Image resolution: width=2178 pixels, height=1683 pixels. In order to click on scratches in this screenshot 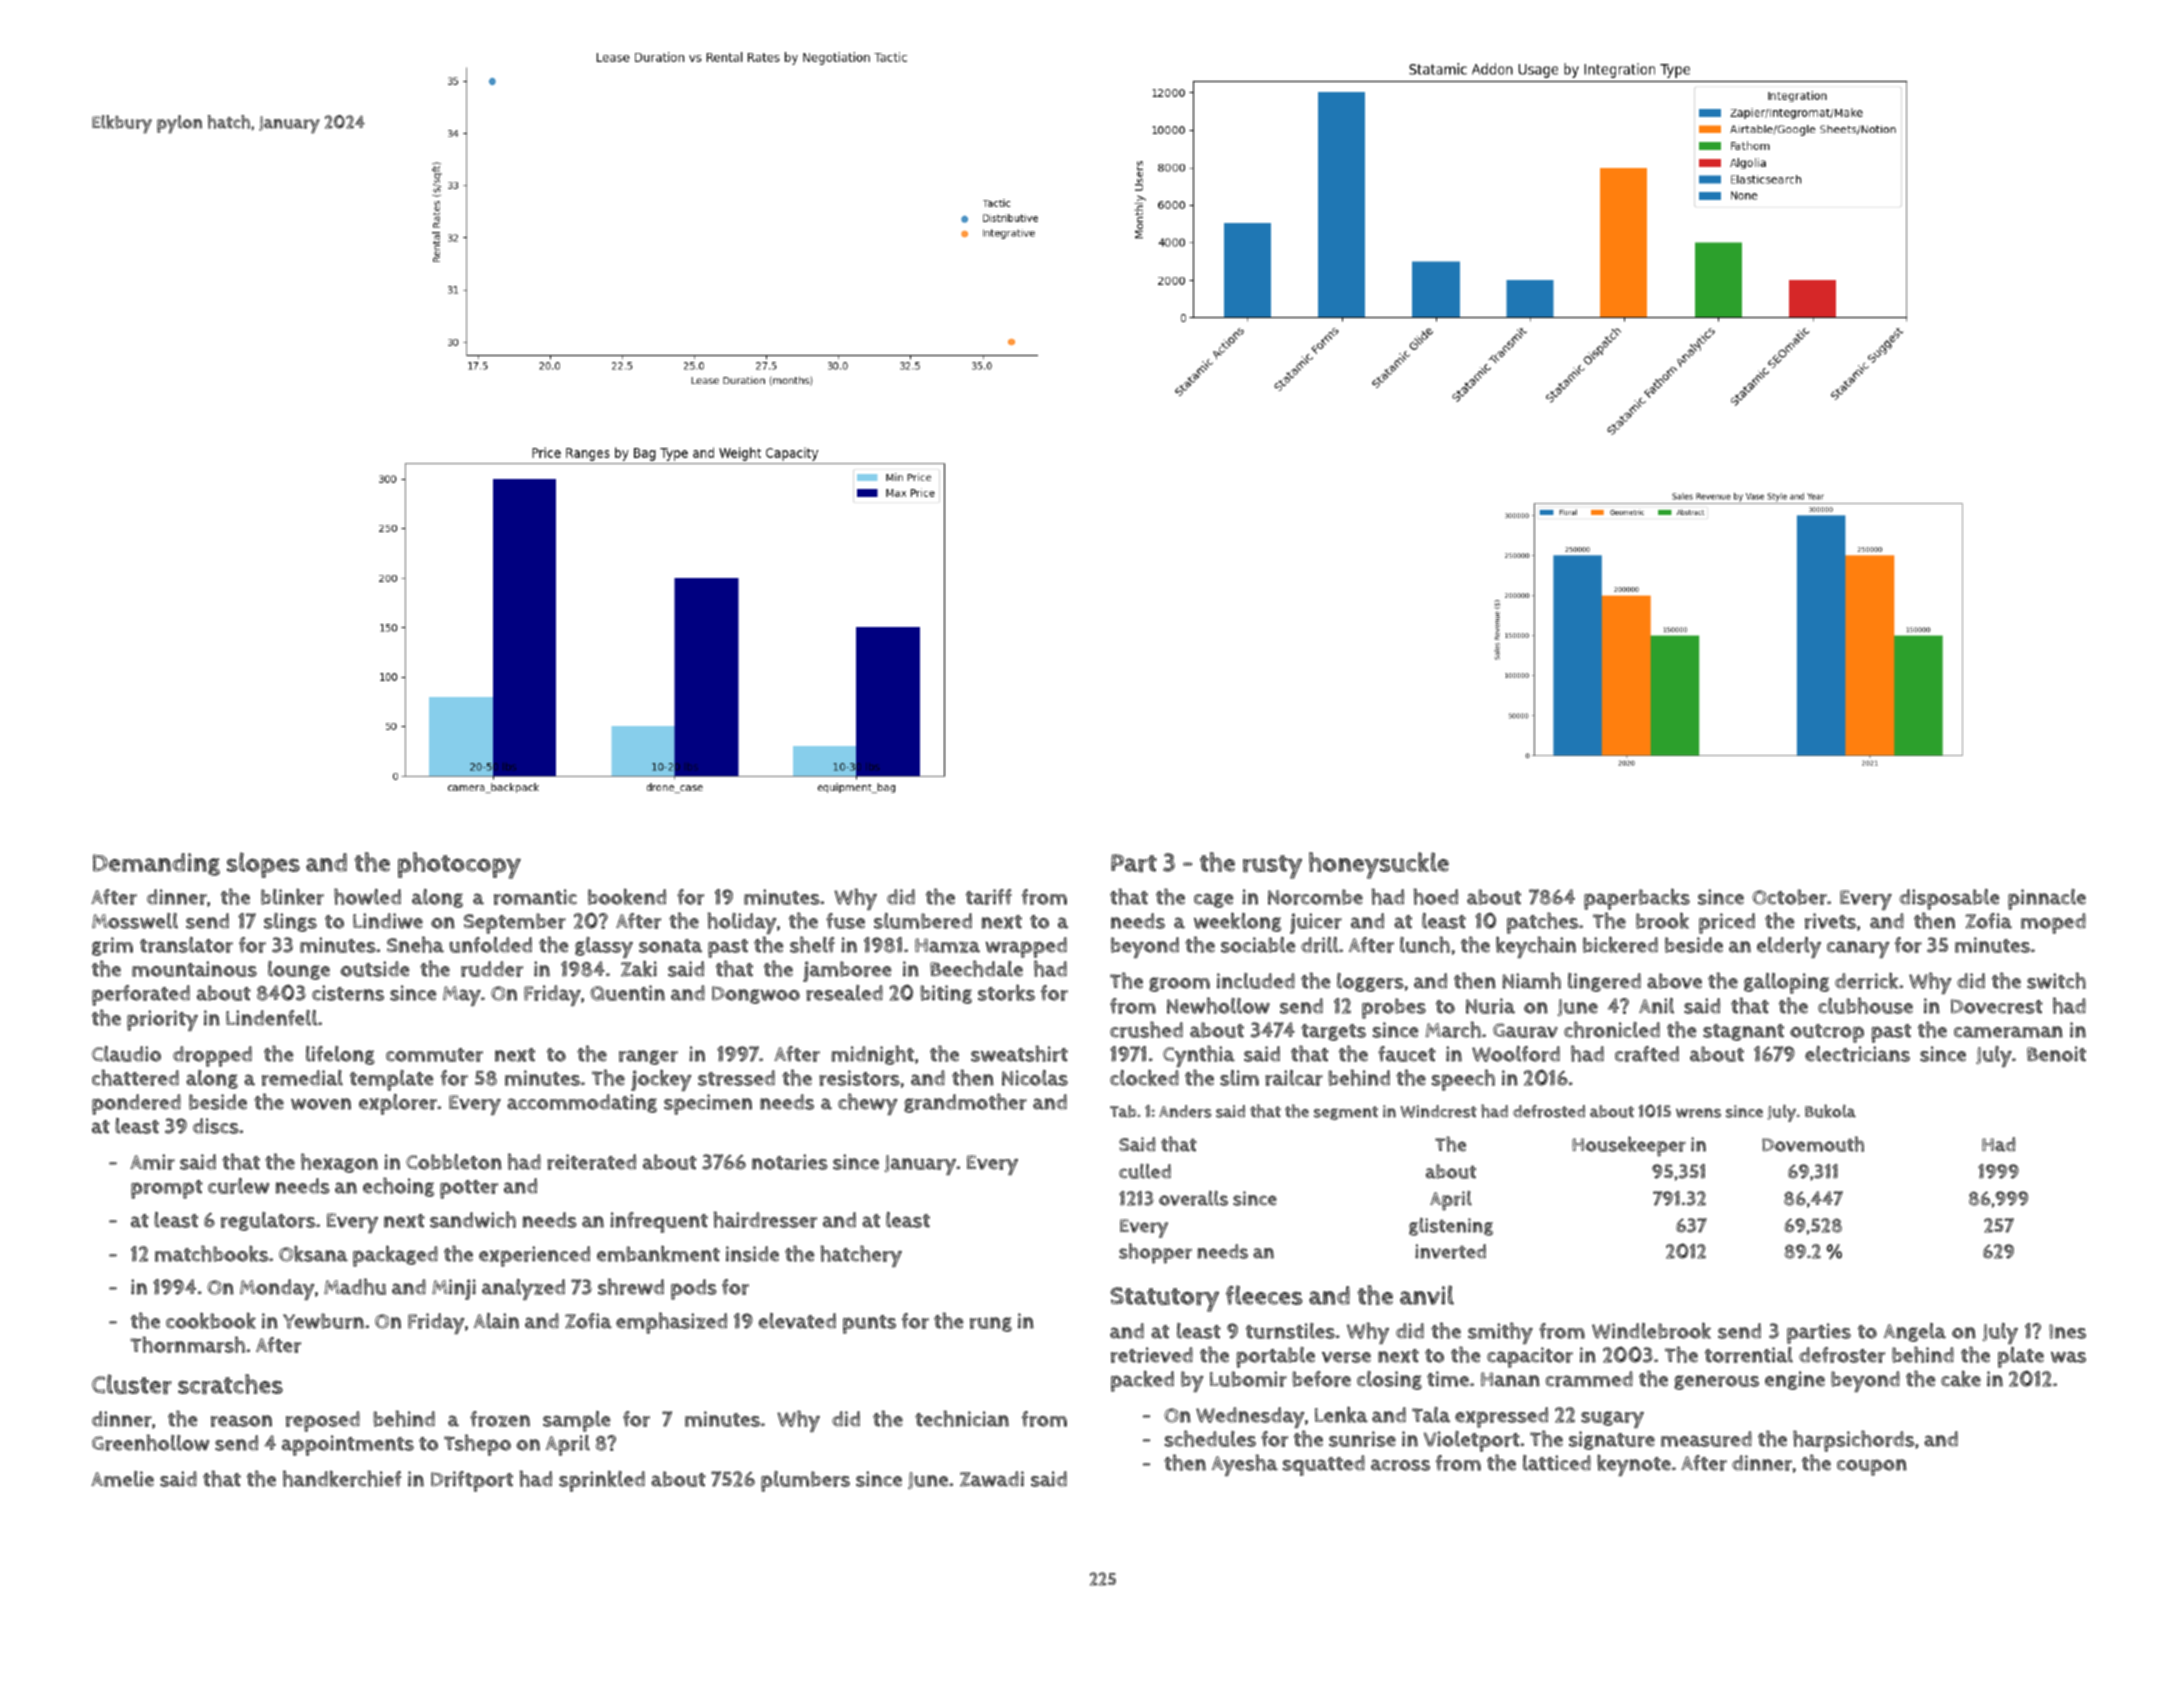, I will do `click(230, 1384)`.
